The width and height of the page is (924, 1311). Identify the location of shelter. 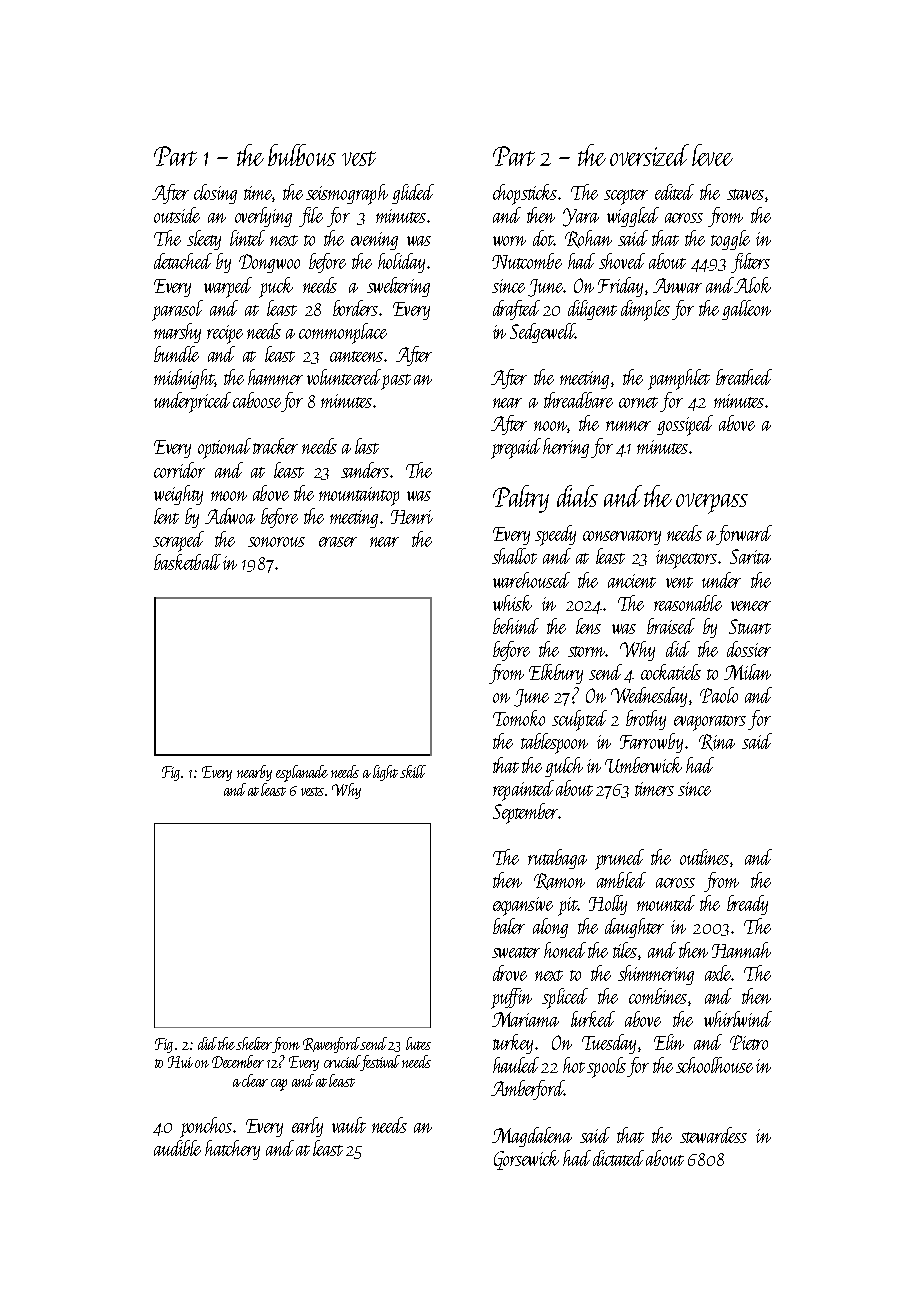
(254, 1043).
